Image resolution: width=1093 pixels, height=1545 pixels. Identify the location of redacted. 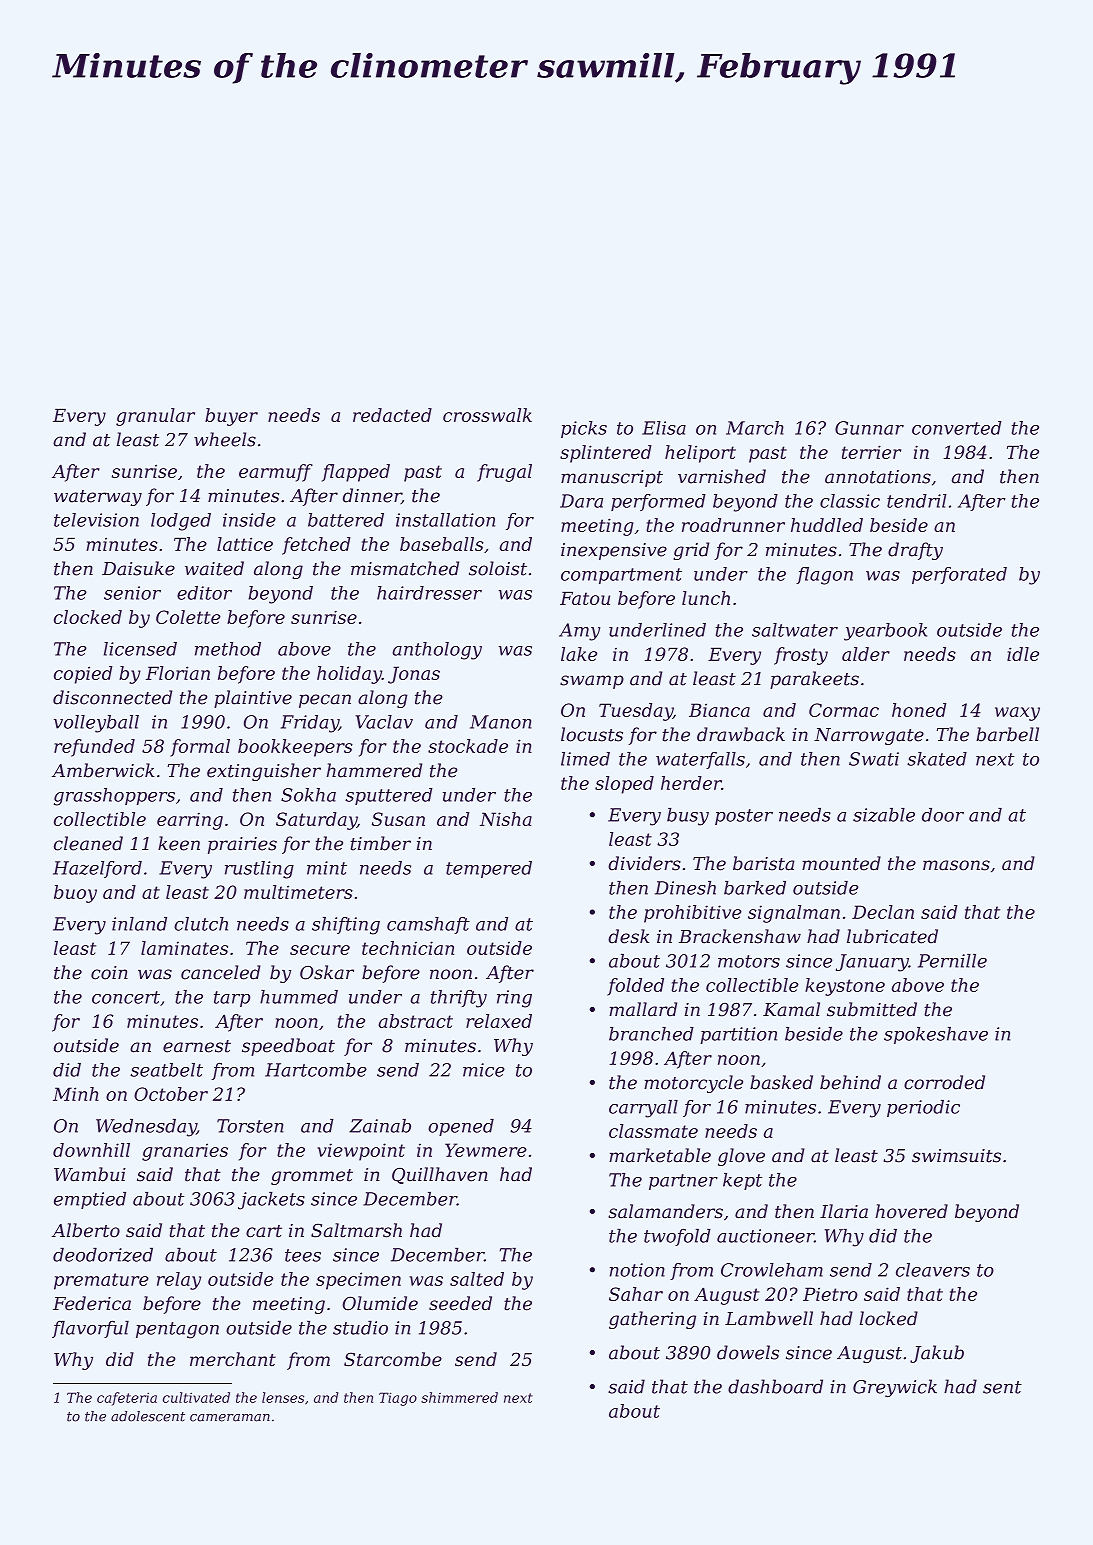
(392, 415).
